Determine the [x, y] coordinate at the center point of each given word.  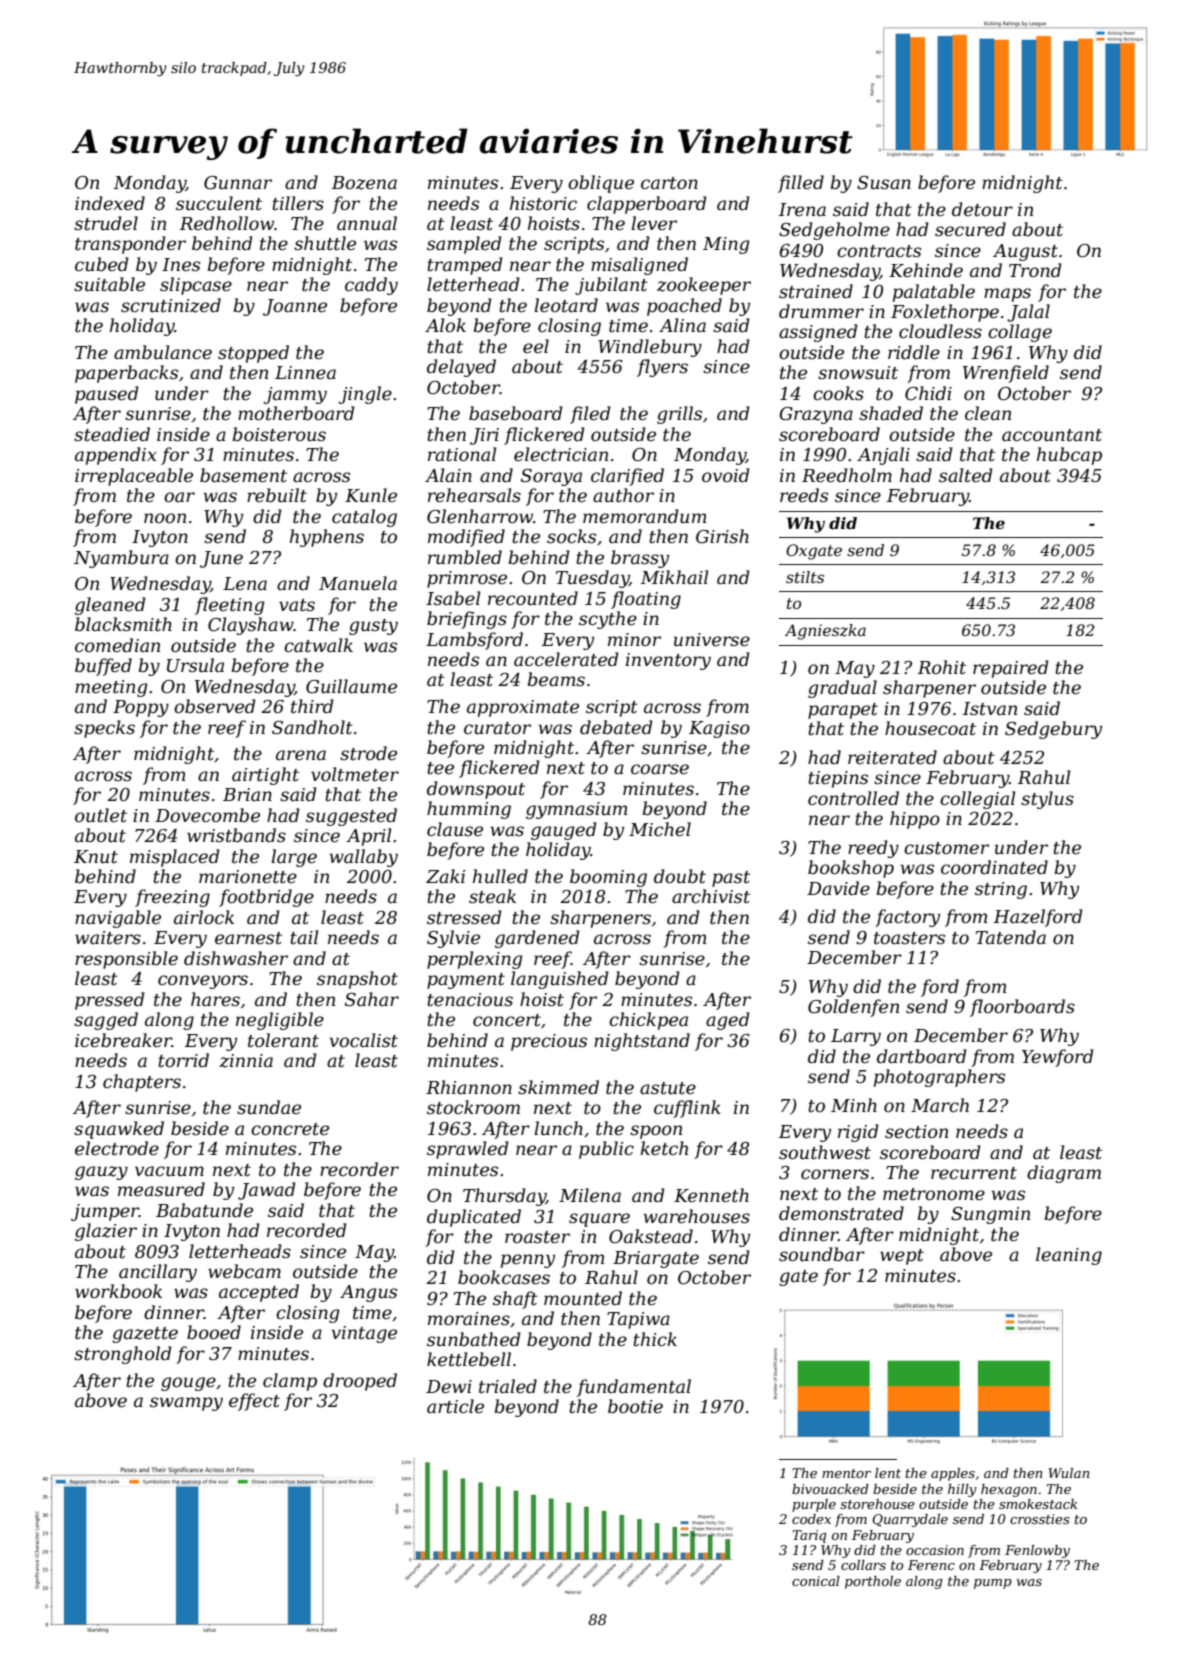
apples [953, 1474]
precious [549, 1042]
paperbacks [126, 374]
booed [214, 1332]
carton [669, 183]
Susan [884, 183]
